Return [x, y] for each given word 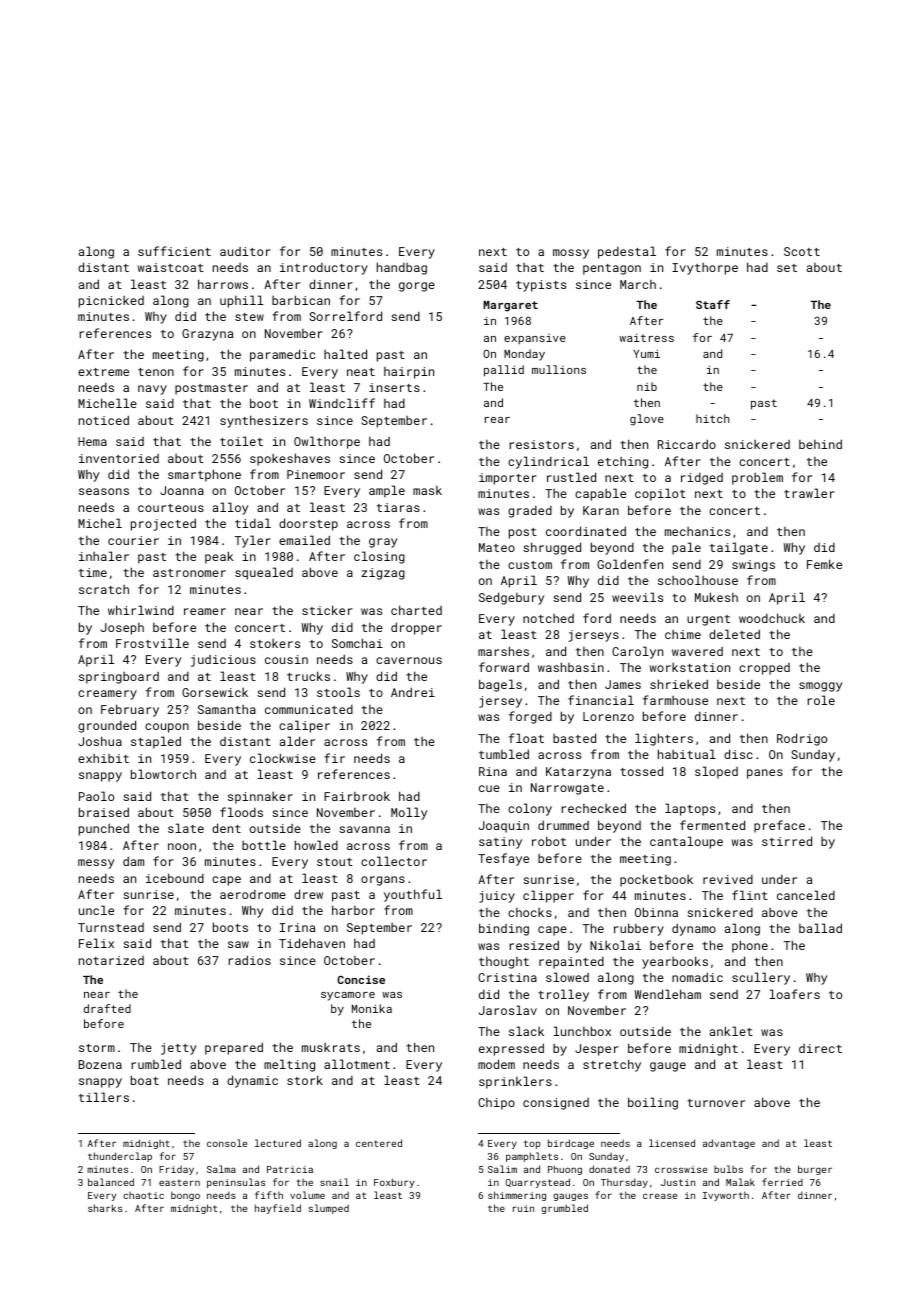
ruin [523, 1208]
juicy [497, 897]
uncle [96, 910]
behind [820, 444]
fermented [712, 825]
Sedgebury [511, 598]
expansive [535, 339]
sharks [105, 1208]
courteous [171, 508]
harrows [223, 284]
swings [753, 566]
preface [779, 826]
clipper [548, 896]
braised [104, 812]
